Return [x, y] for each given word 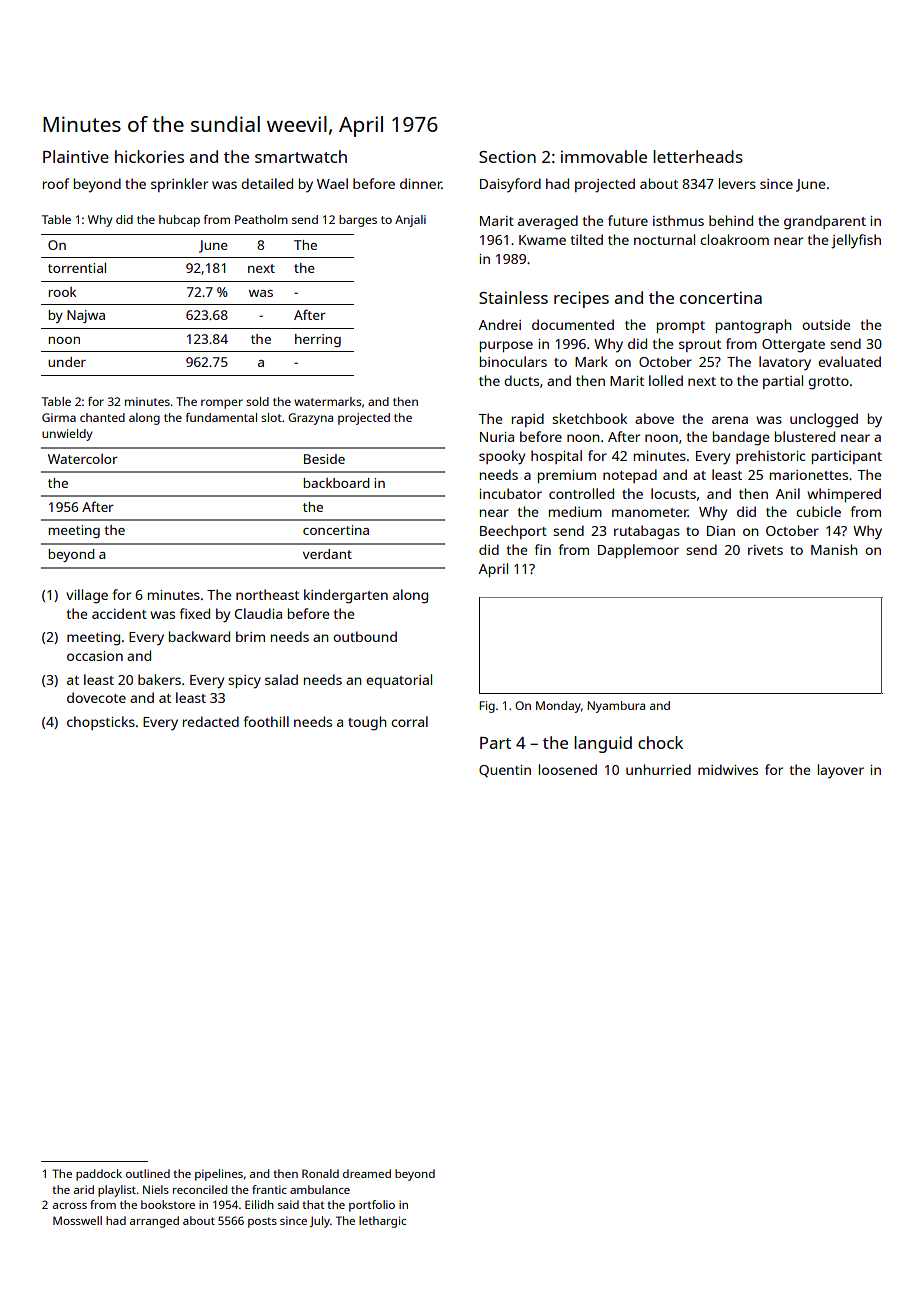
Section [507, 156]
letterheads [698, 156]
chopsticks [101, 723]
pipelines [219, 1175]
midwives [728, 769]
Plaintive [76, 156]
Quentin [505, 771]
